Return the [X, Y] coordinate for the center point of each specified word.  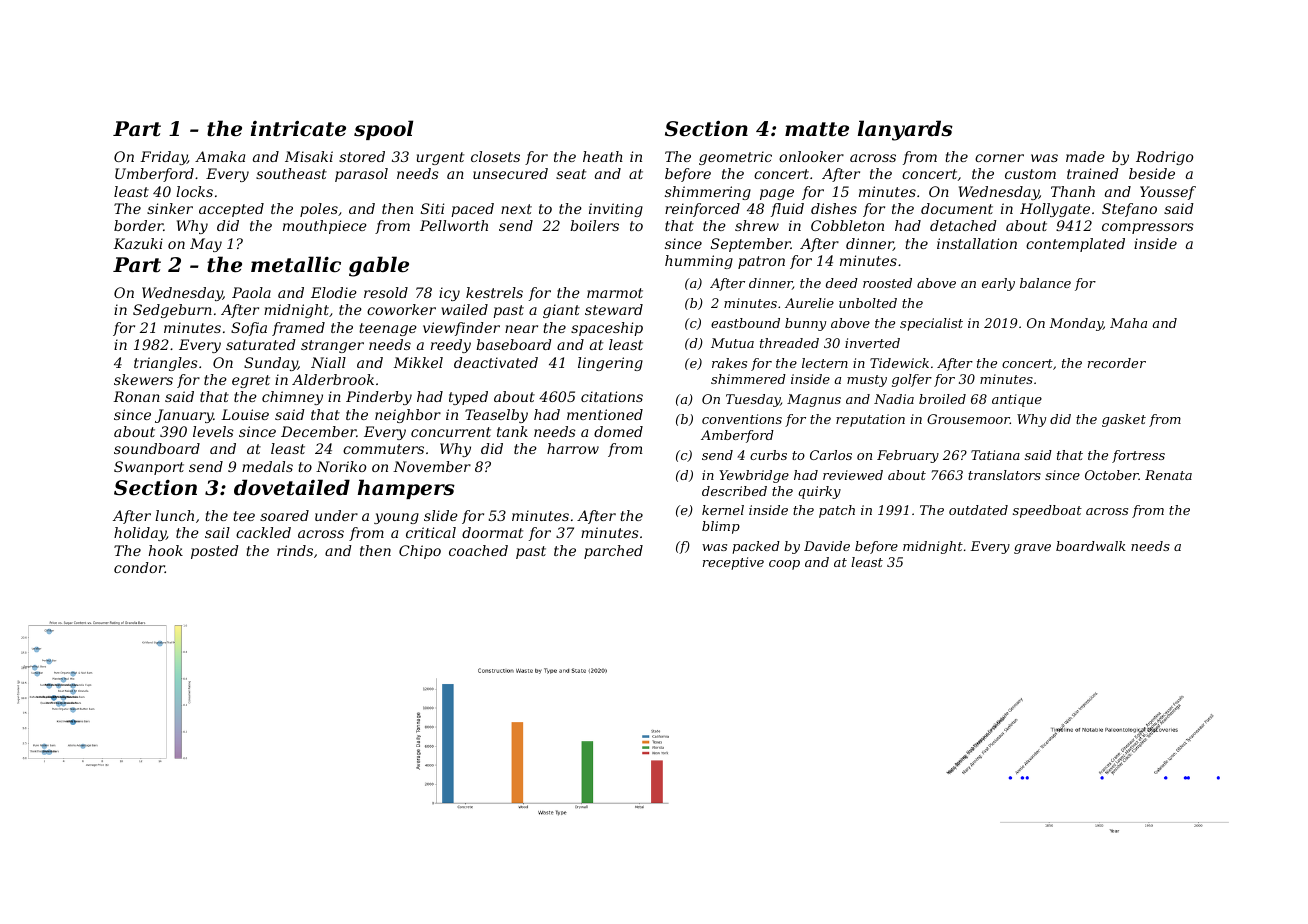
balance [1045, 283]
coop [784, 565]
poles [319, 210]
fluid [787, 210]
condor [139, 567]
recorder [1117, 363]
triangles [166, 364]
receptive [733, 563]
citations [612, 396]
